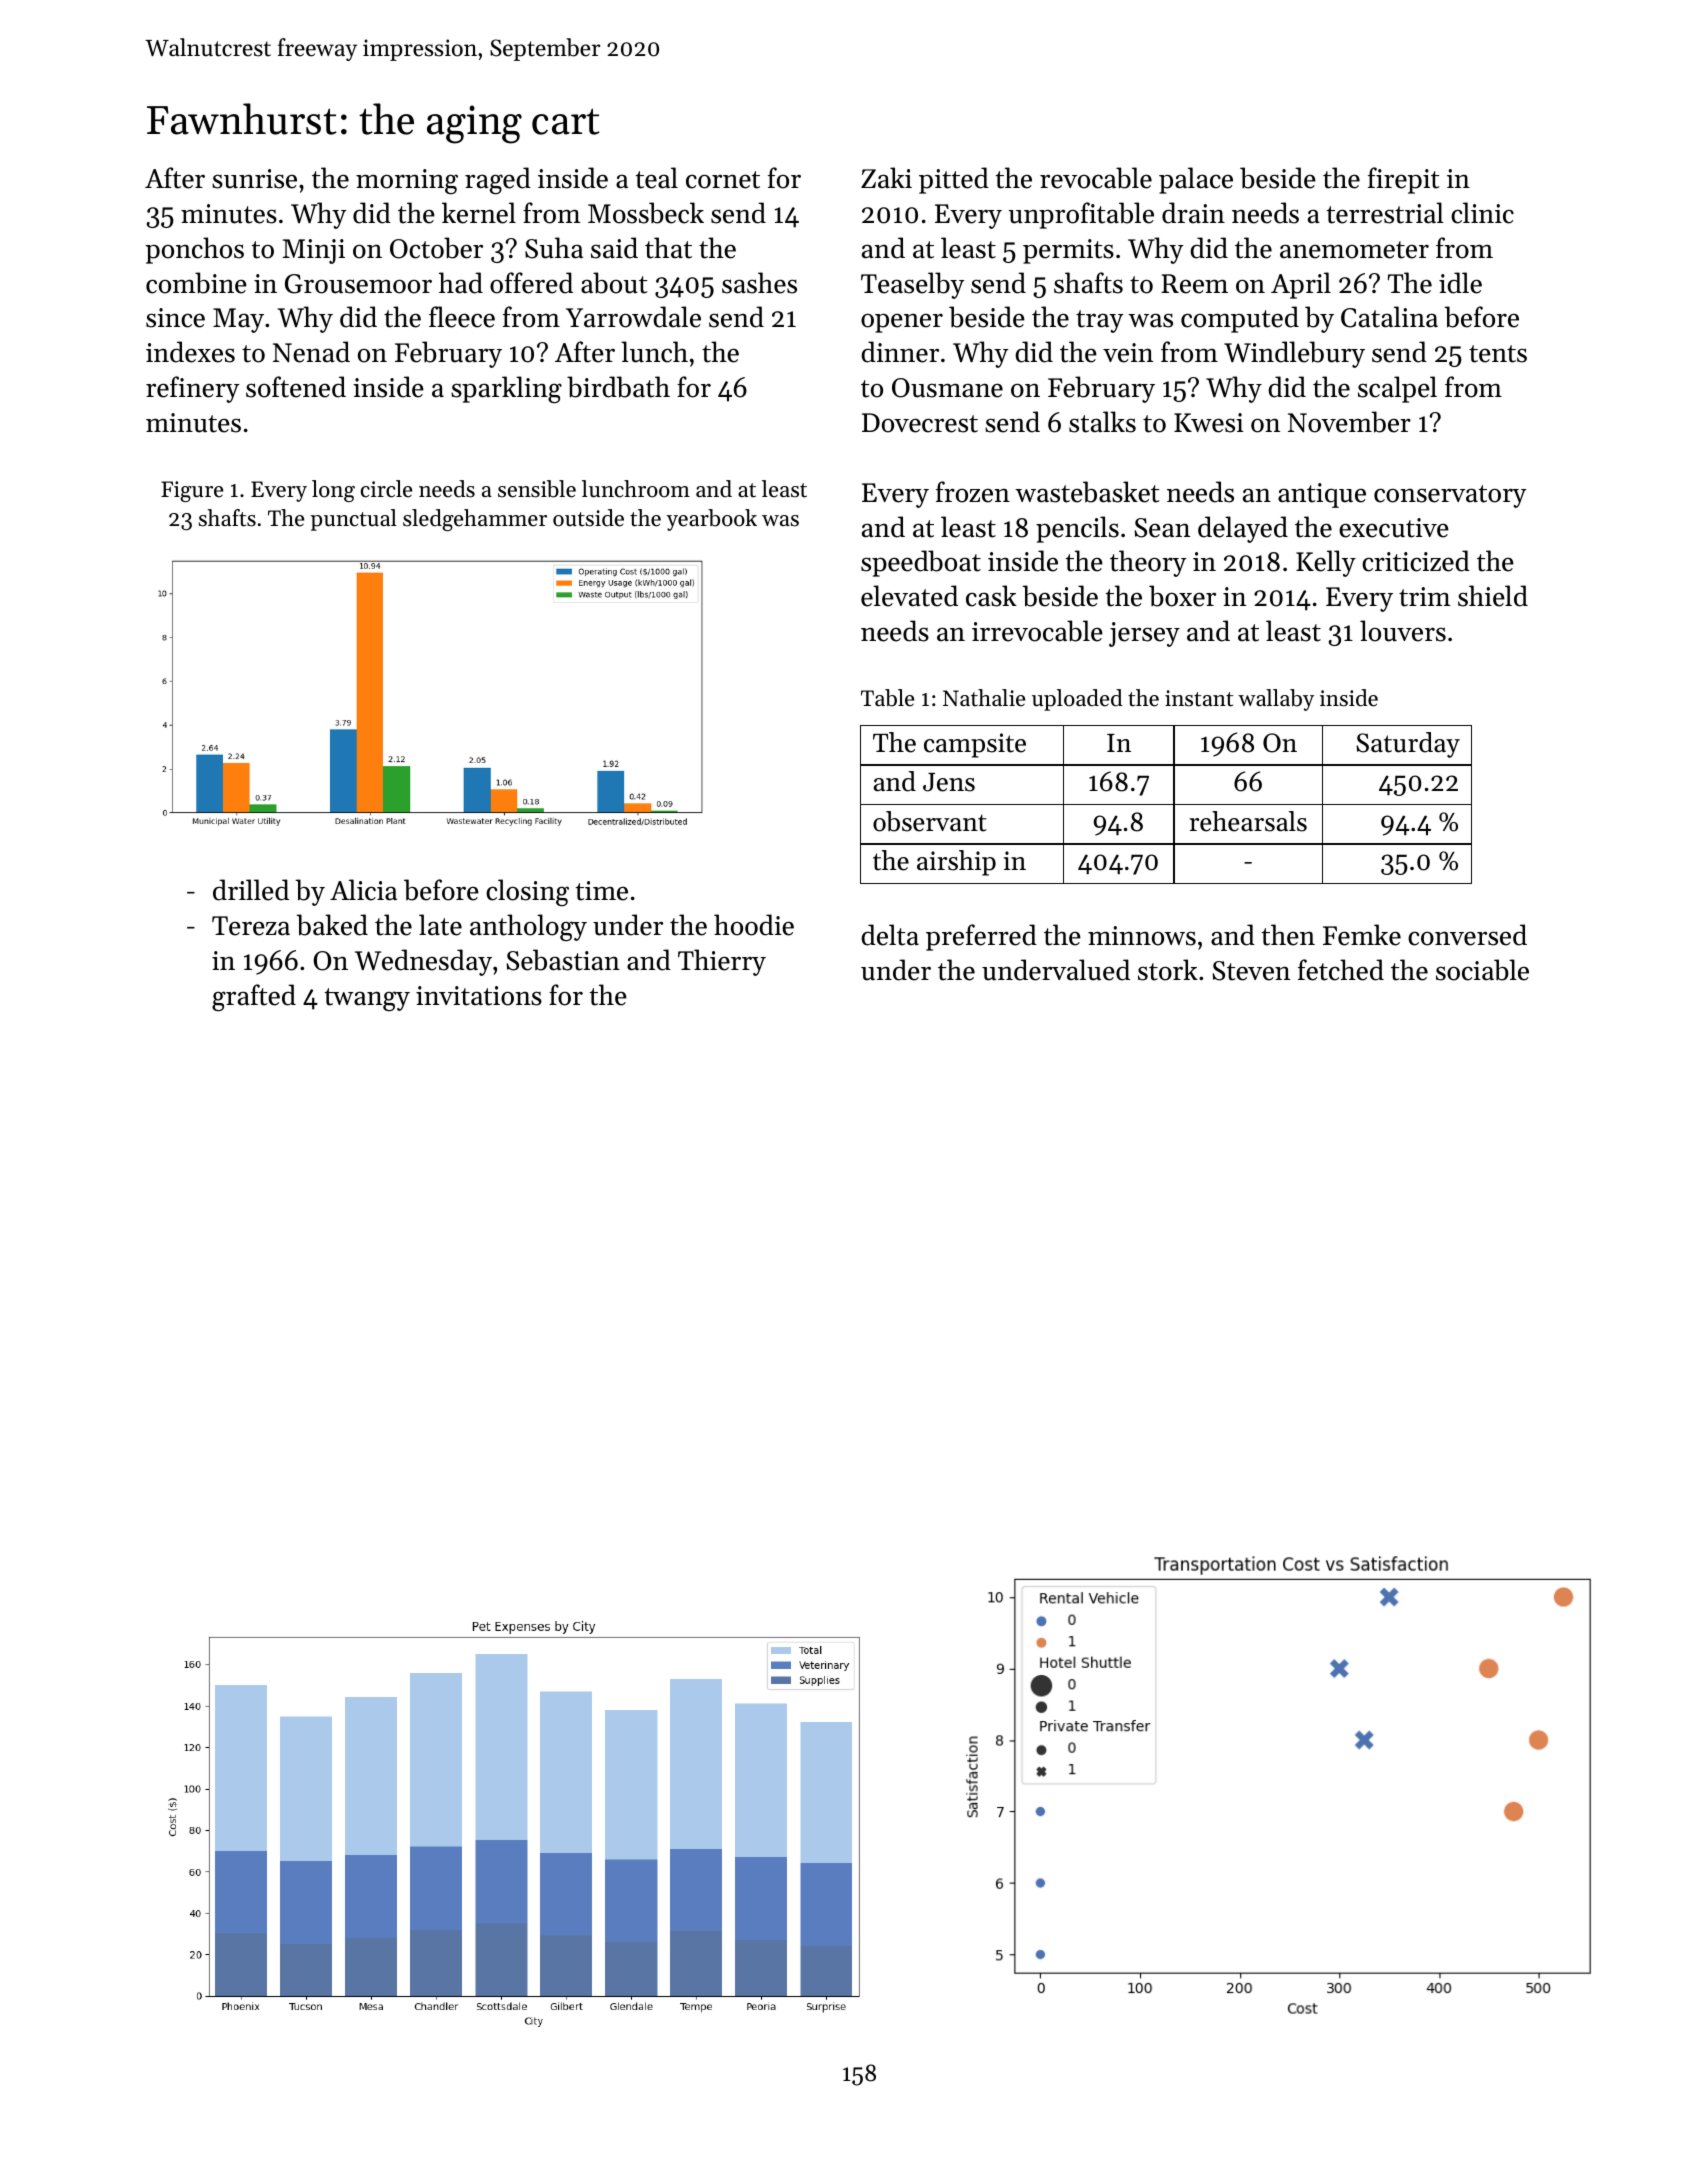 The height and width of the document is (2178, 1683). What do you see at coordinates (618, 387) in the document?
I see `birdbath` at bounding box center [618, 387].
